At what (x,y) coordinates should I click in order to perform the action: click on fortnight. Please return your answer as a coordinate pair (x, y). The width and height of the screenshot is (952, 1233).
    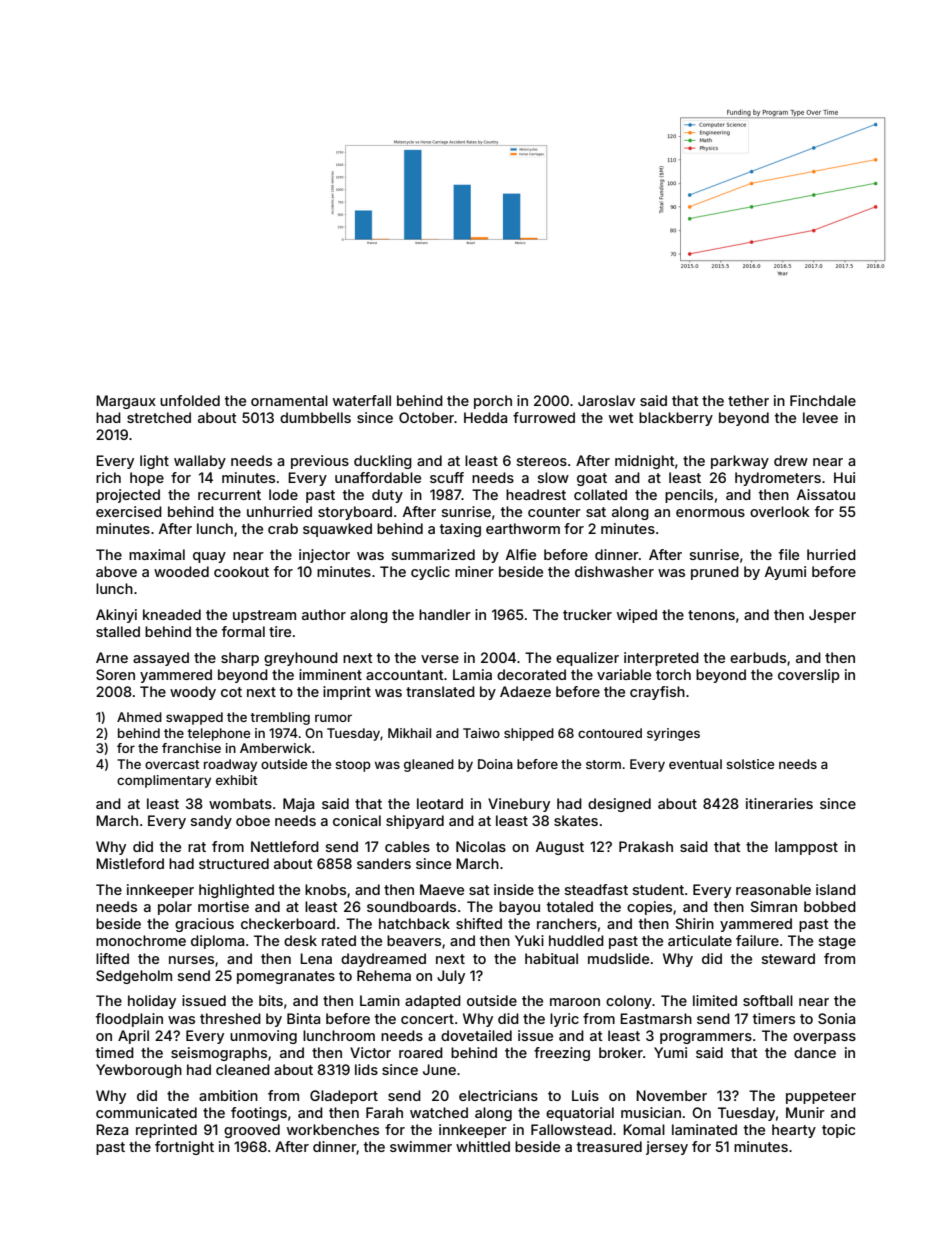
    Looking at the image, I should click on (184, 1148).
